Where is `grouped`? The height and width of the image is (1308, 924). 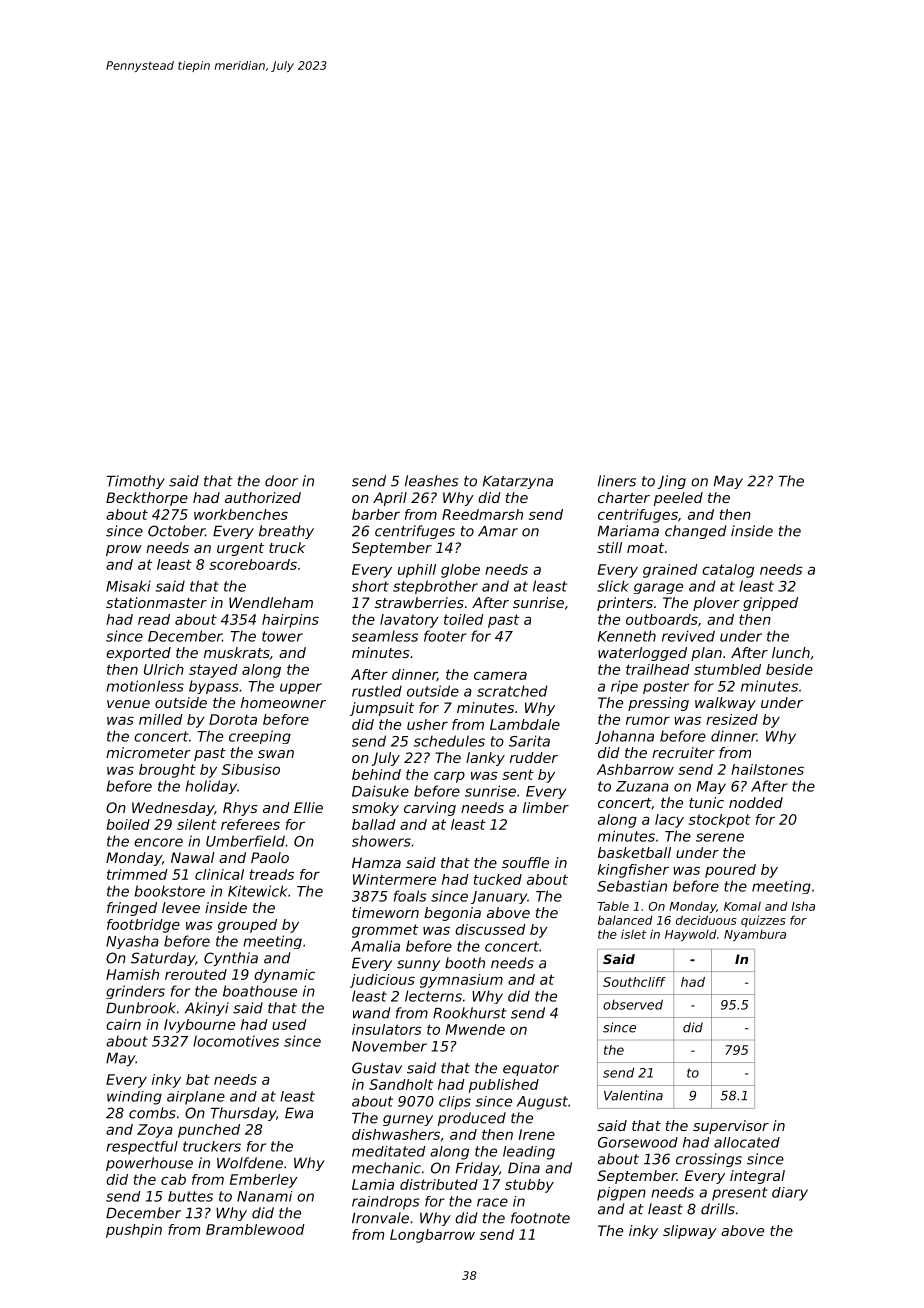 grouped is located at coordinates (247, 926).
